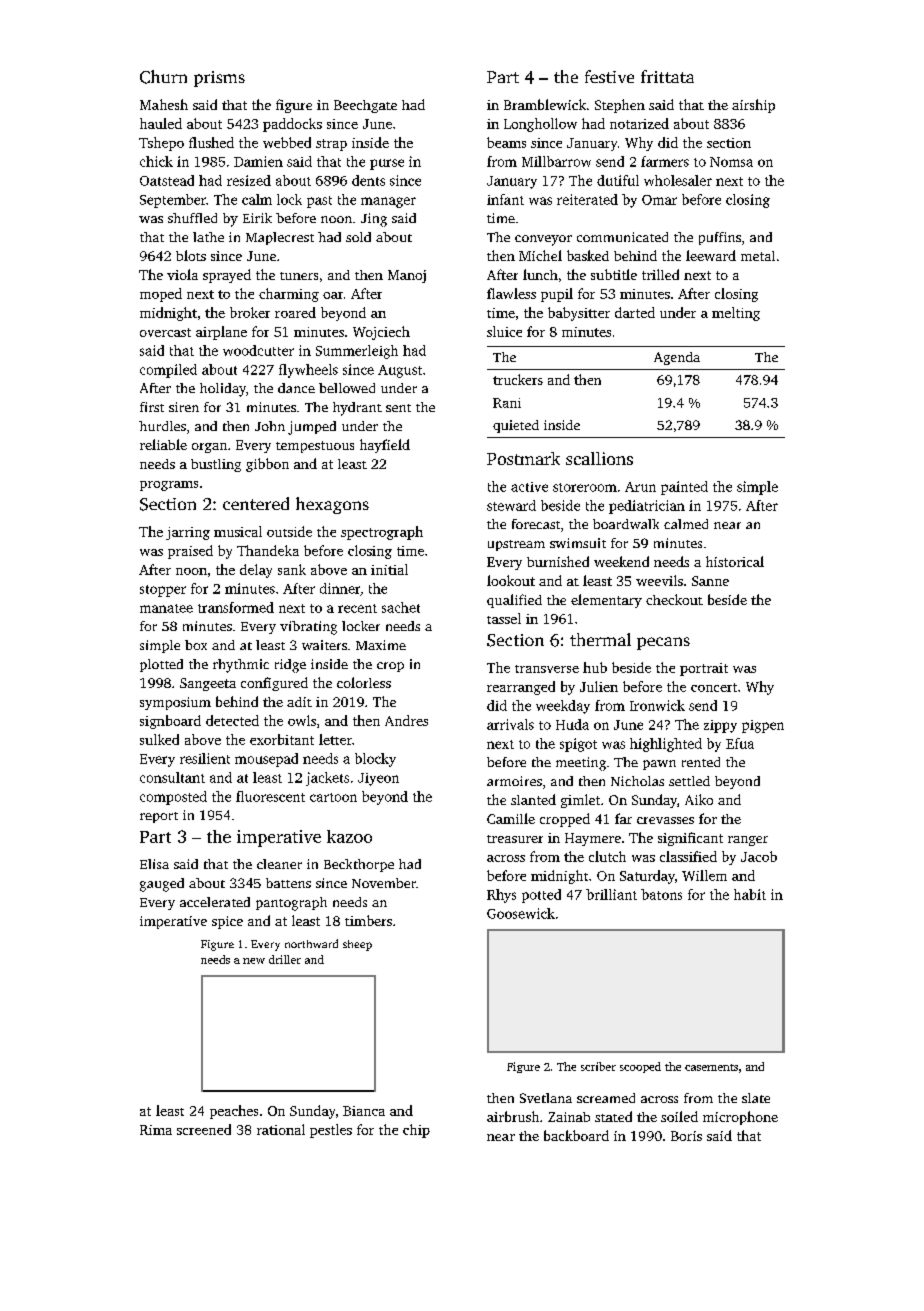  I want to click on babysitter, so click(579, 314).
